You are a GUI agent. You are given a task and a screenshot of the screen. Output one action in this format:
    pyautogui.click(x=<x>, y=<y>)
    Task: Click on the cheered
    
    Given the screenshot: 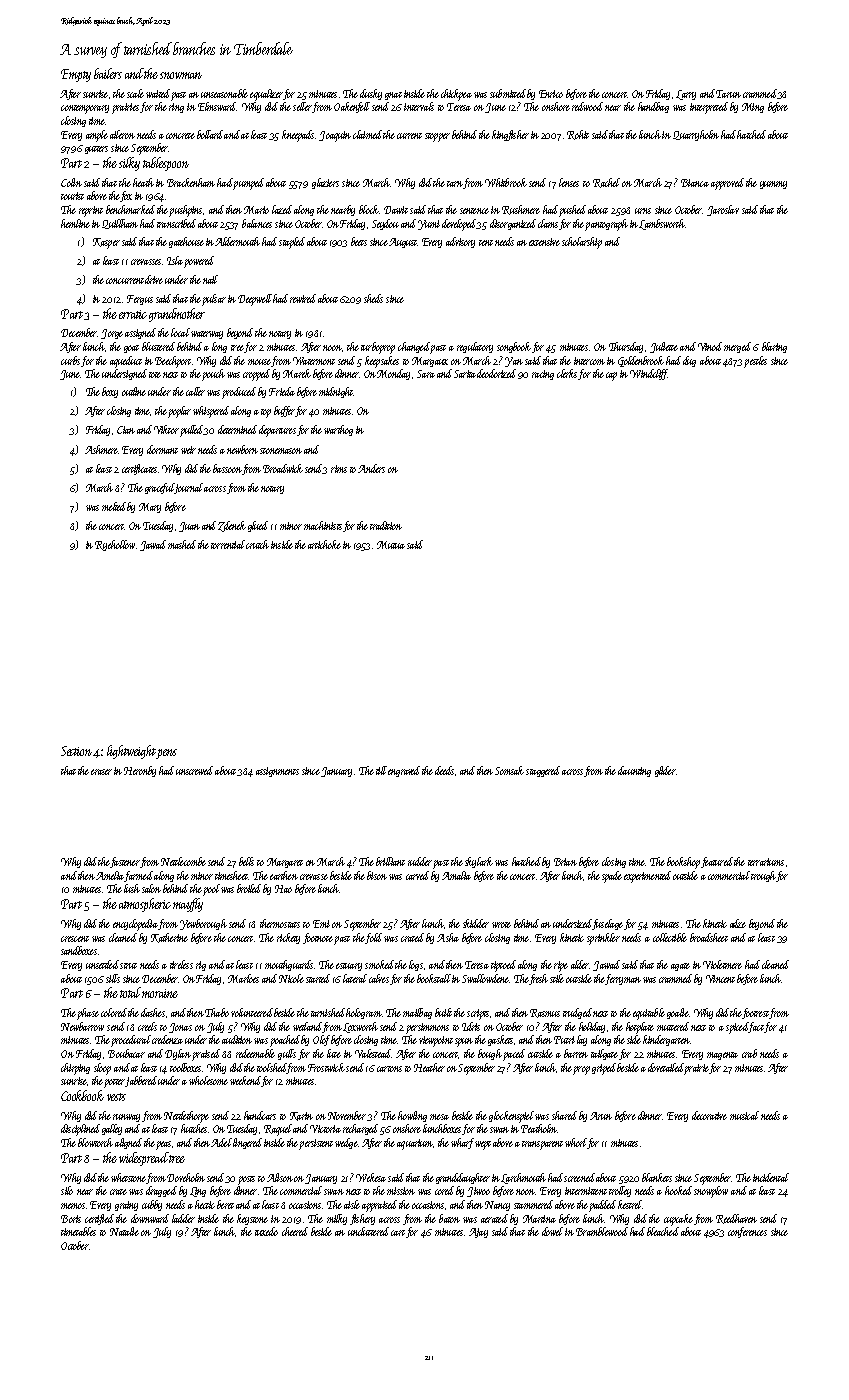 What is the action you would take?
    pyautogui.click(x=295, y=1231)
